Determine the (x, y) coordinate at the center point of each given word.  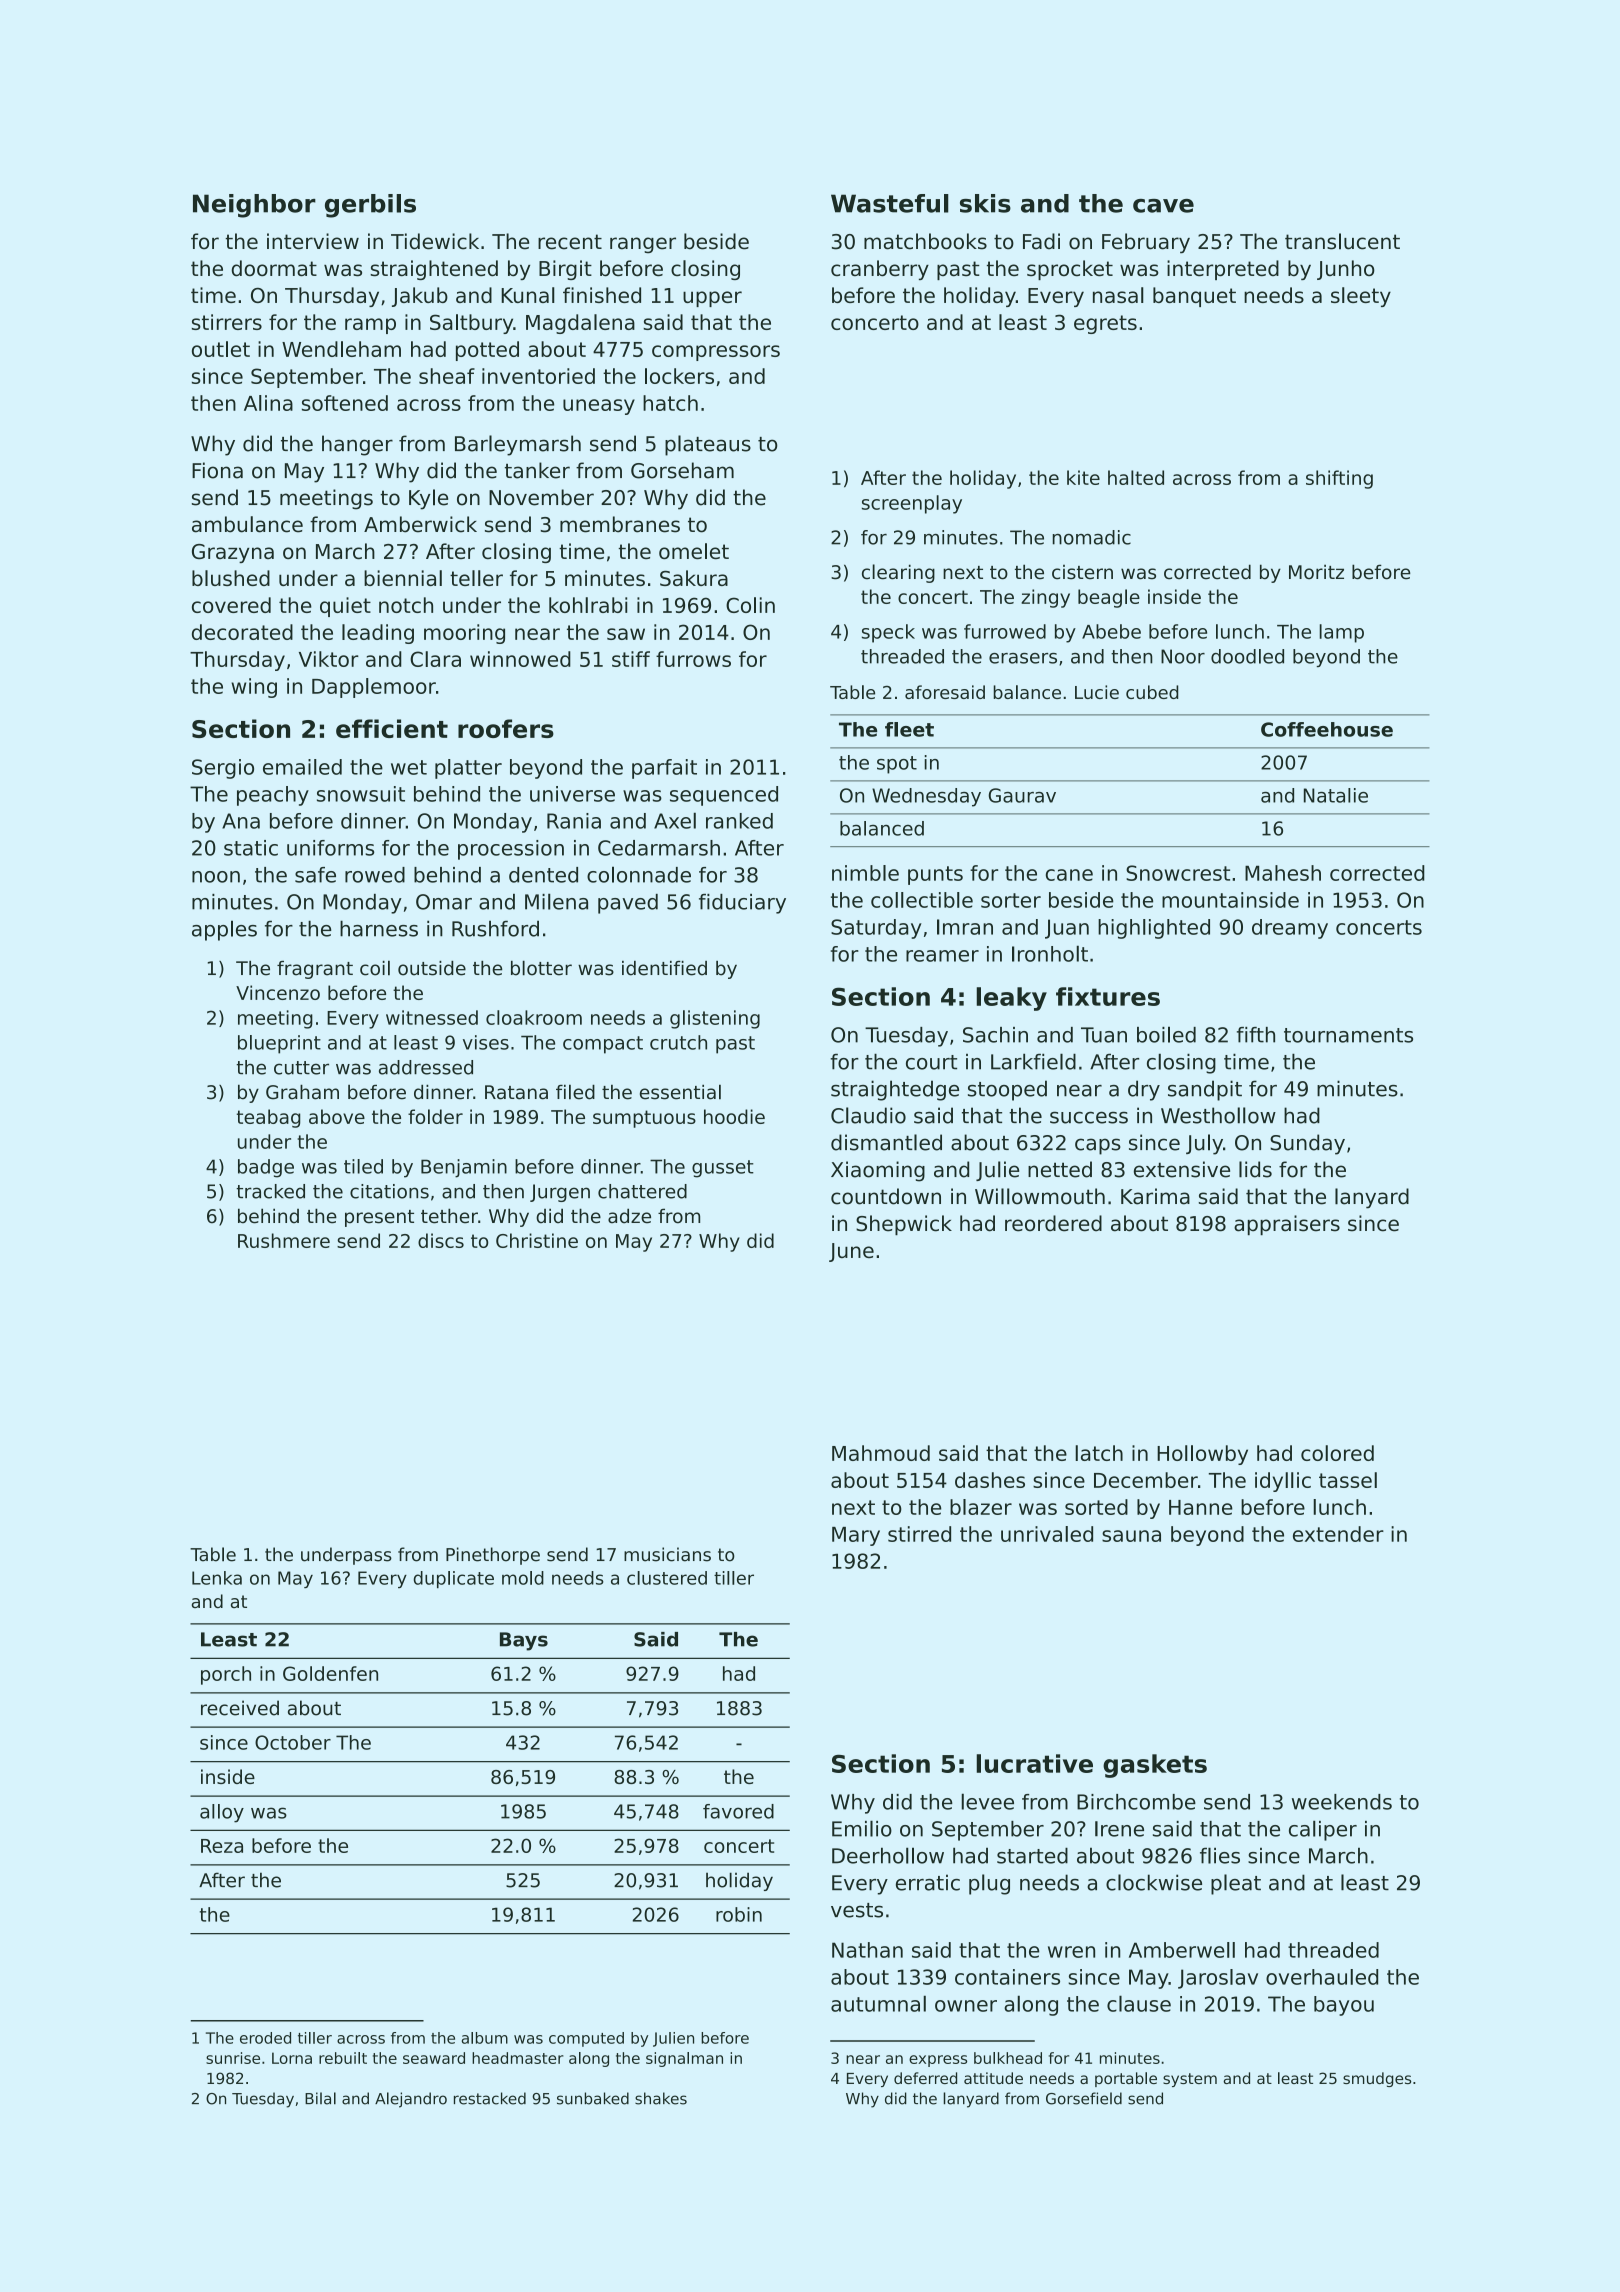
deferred (925, 2078)
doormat (274, 268)
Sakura (694, 578)
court (931, 1062)
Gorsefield (1084, 2098)
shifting (1339, 479)
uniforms (330, 848)
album (485, 2038)
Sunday (1307, 1144)
